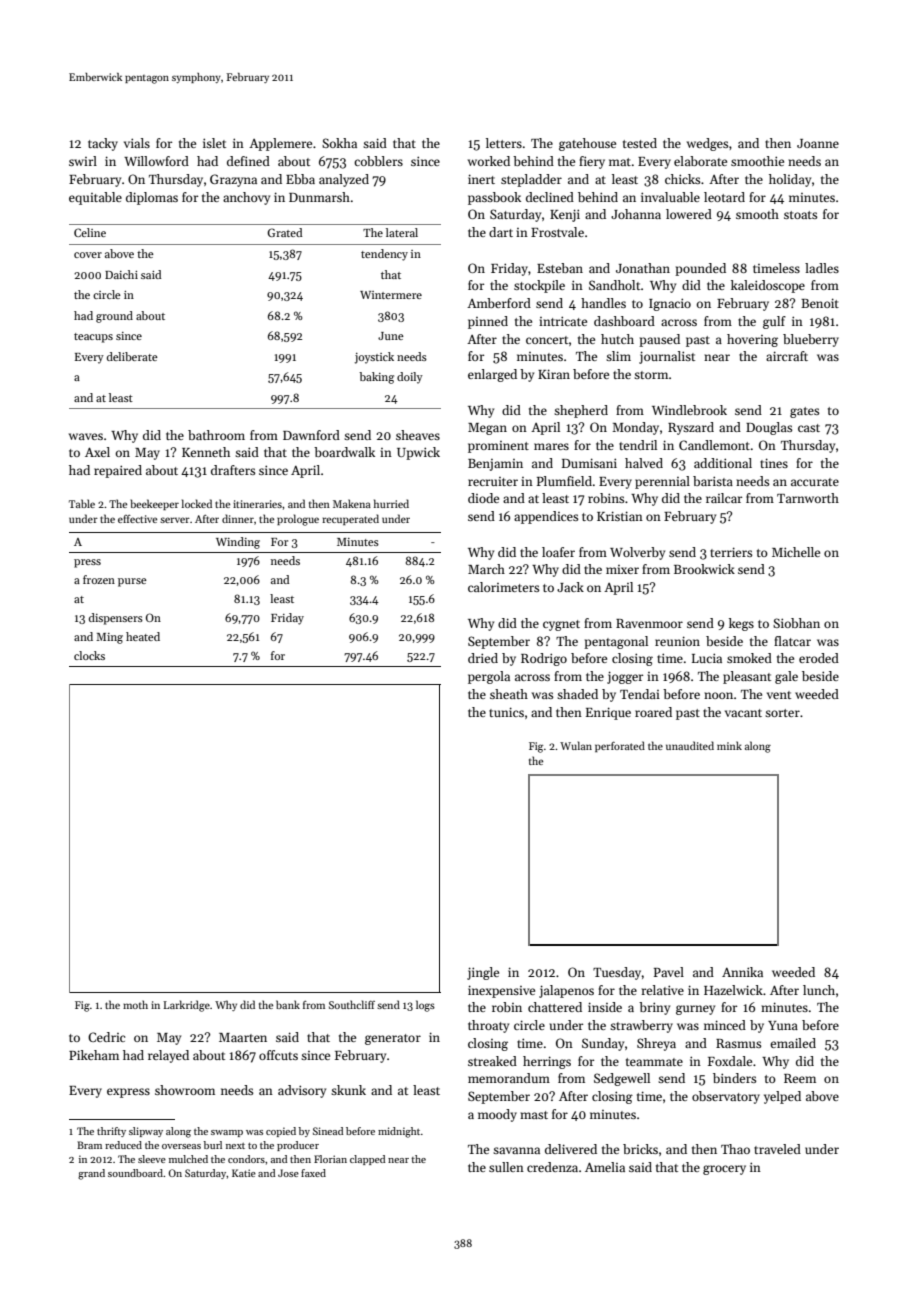  What do you see at coordinates (111, 1132) in the page?
I see `thrifty` at bounding box center [111, 1132].
